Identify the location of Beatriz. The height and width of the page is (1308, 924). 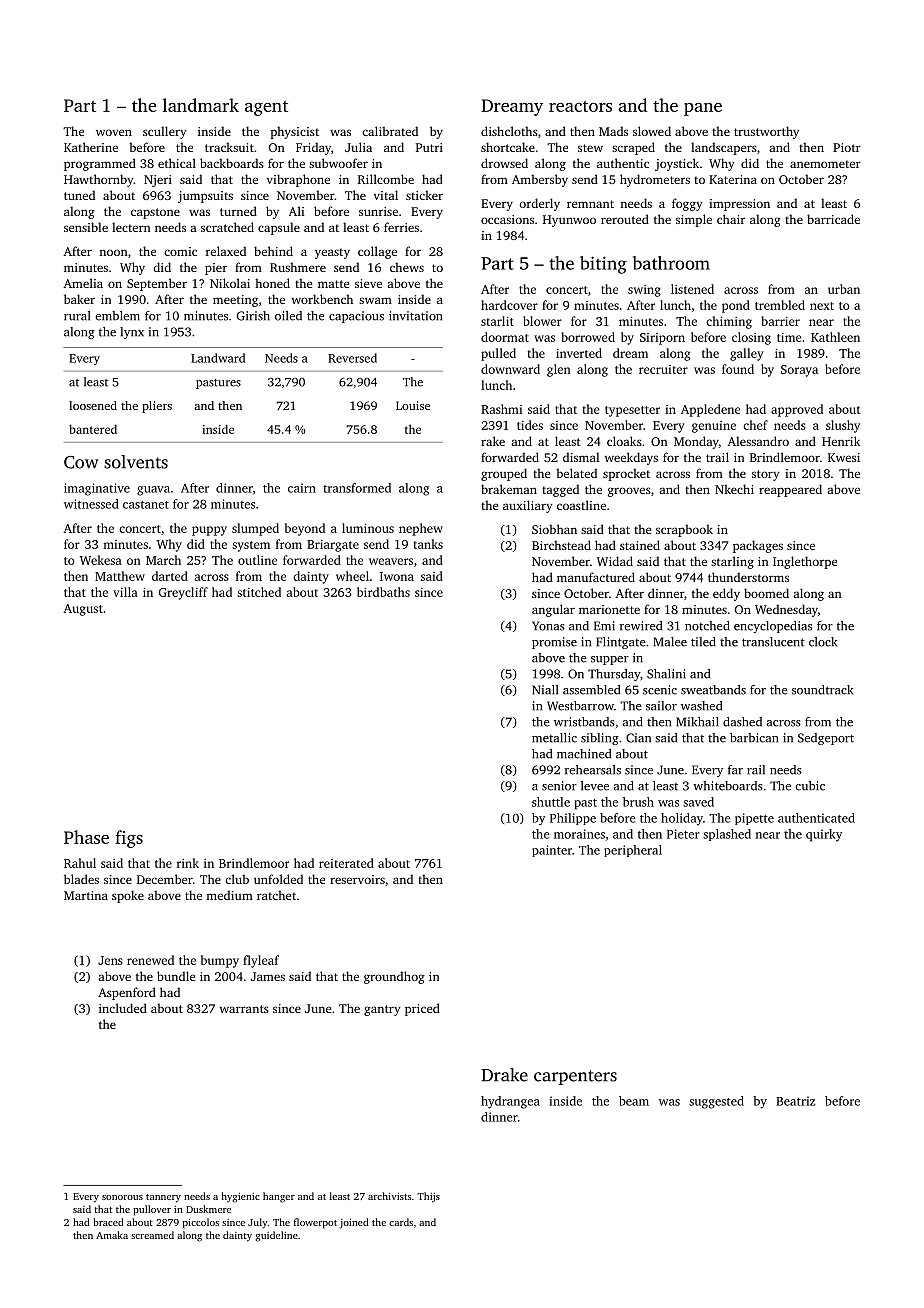
(795, 1101).
